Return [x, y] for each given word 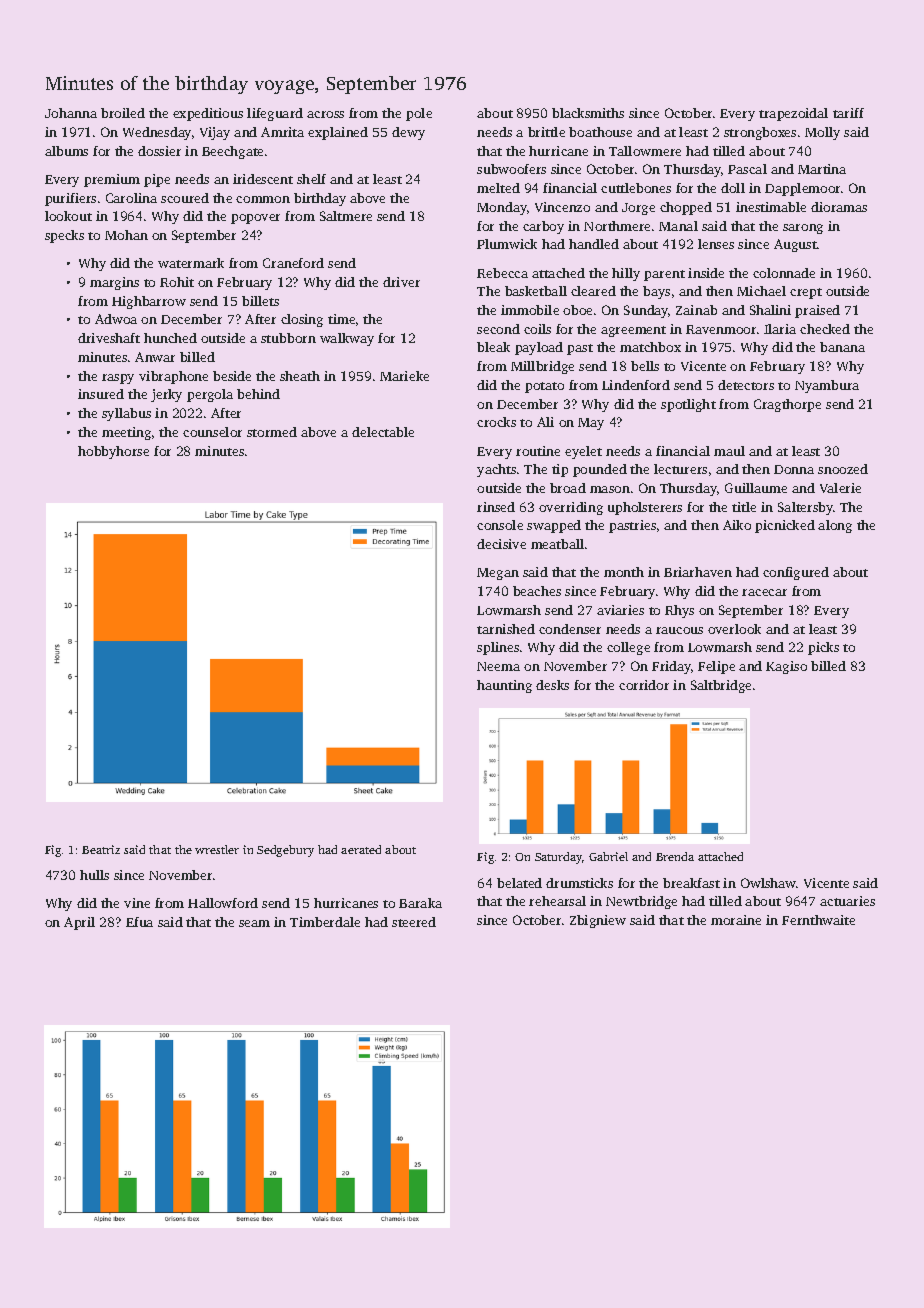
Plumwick [507, 244]
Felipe [716, 667]
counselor [212, 432]
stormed [272, 432]
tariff [848, 113]
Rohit [177, 282]
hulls [94, 875]
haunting [504, 686]
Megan [498, 574]
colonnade [784, 273]
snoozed [843, 469]
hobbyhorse [113, 452]
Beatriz [101, 849]
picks [823, 648]
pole [419, 114]
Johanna [71, 113]
